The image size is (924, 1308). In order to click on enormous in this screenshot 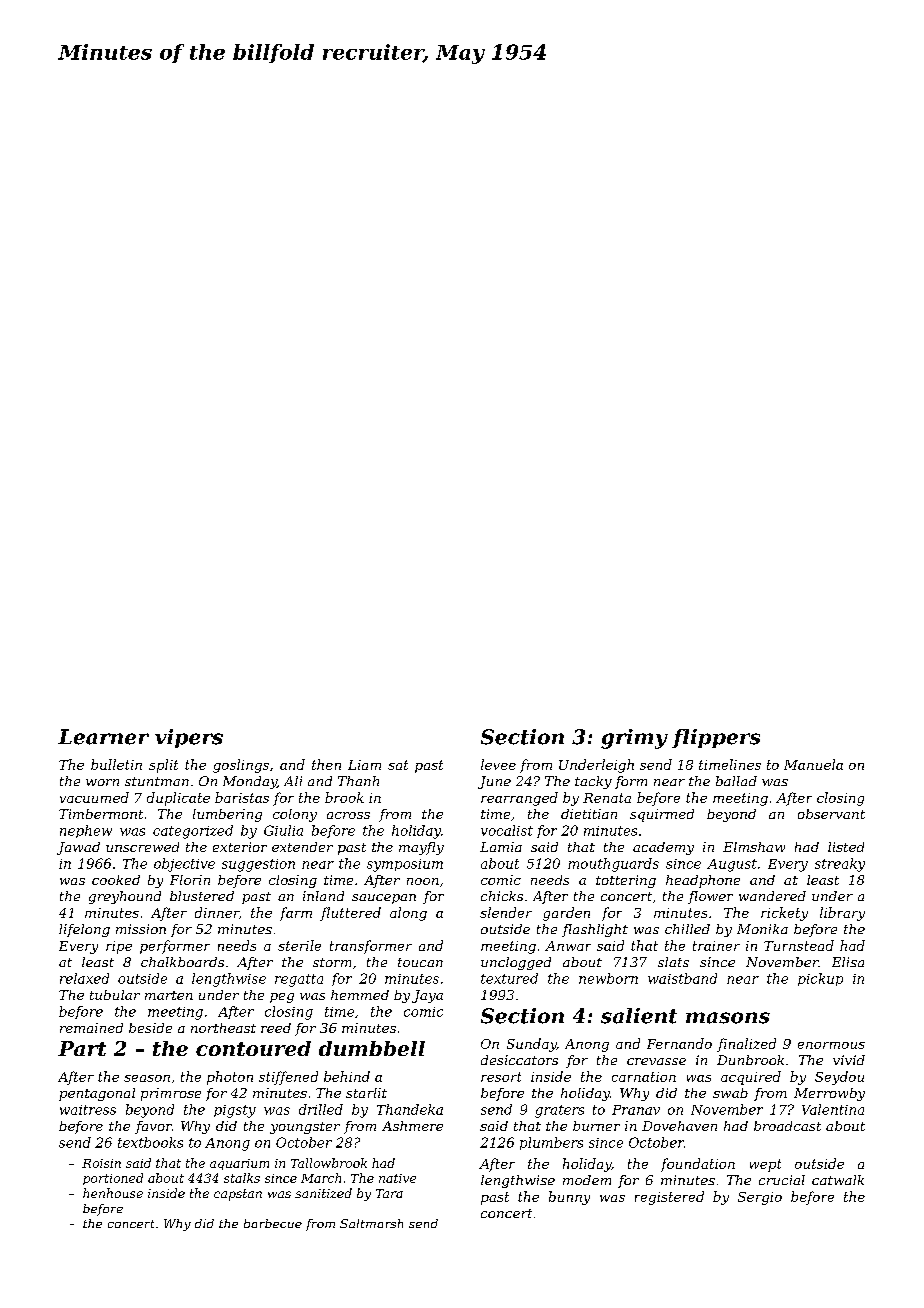, I will do `click(831, 1045)`.
